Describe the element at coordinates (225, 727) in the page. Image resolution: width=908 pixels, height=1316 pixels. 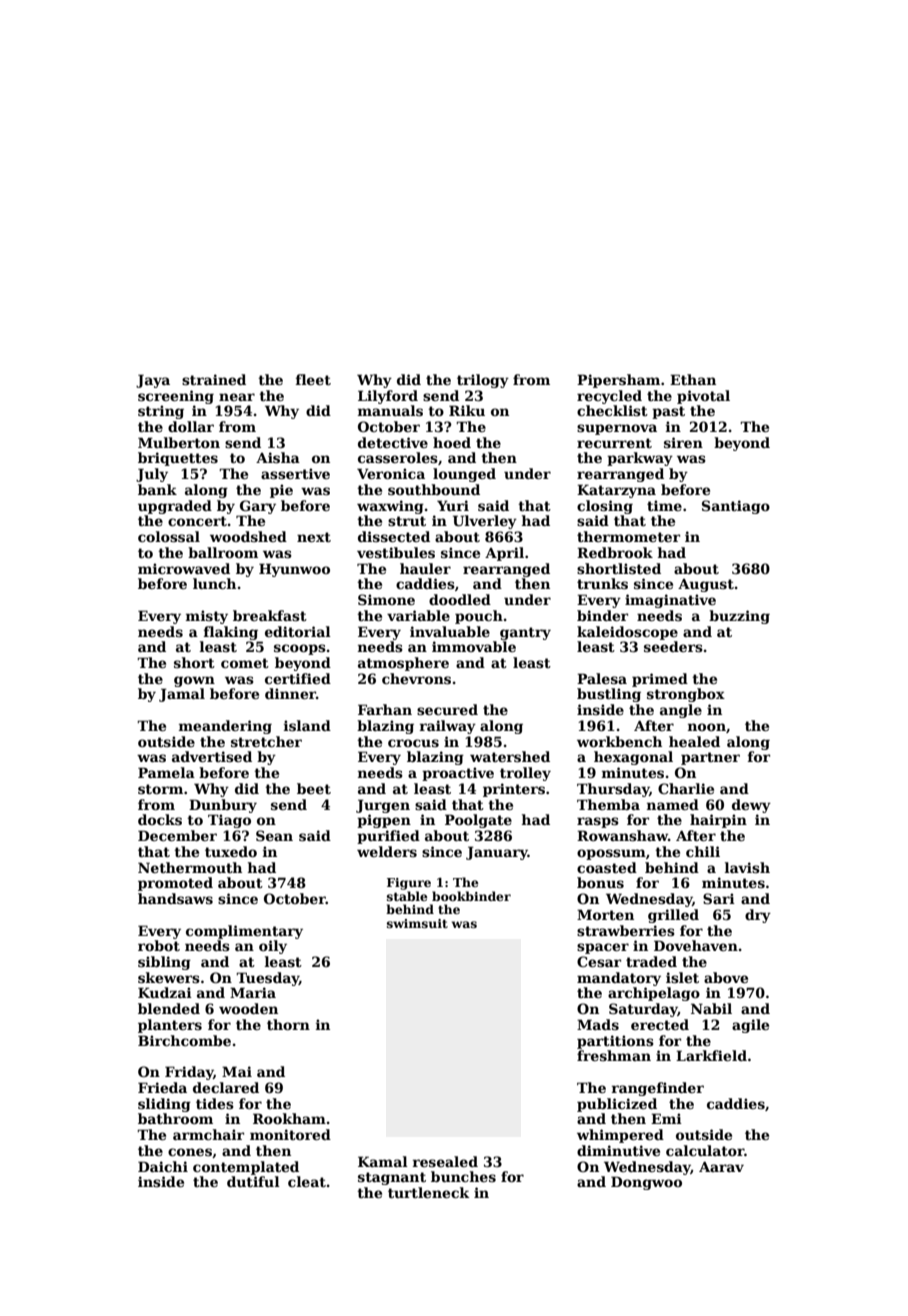
I see `meandering` at that location.
